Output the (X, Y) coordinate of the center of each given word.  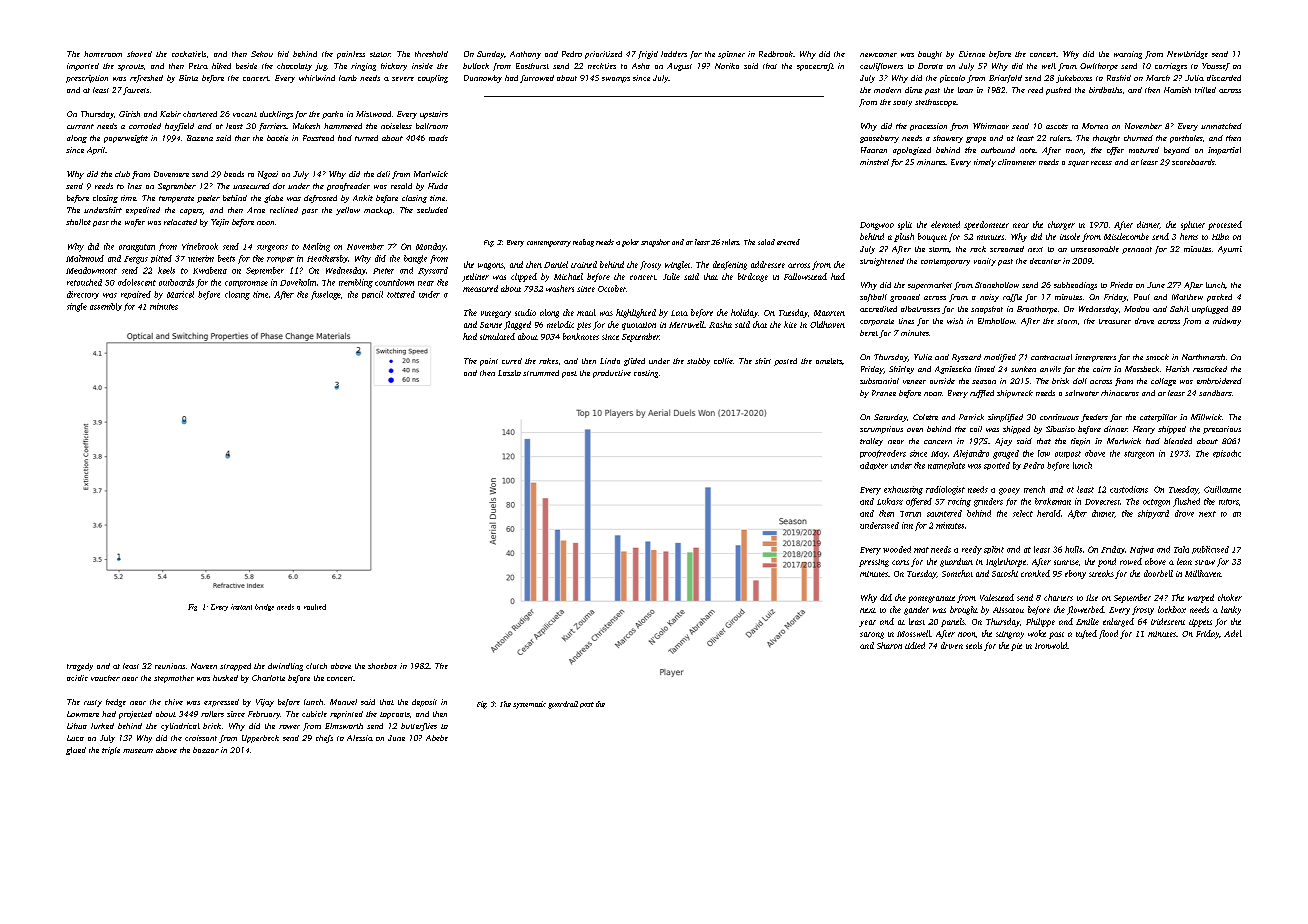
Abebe (437, 738)
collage (1163, 382)
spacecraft (815, 67)
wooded (897, 549)
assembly (106, 307)
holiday (744, 313)
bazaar (206, 750)
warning (1128, 55)
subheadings (1075, 286)
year (867, 623)
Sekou (262, 54)
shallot (78, 222)
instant (241, 607)
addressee (768, 264)
